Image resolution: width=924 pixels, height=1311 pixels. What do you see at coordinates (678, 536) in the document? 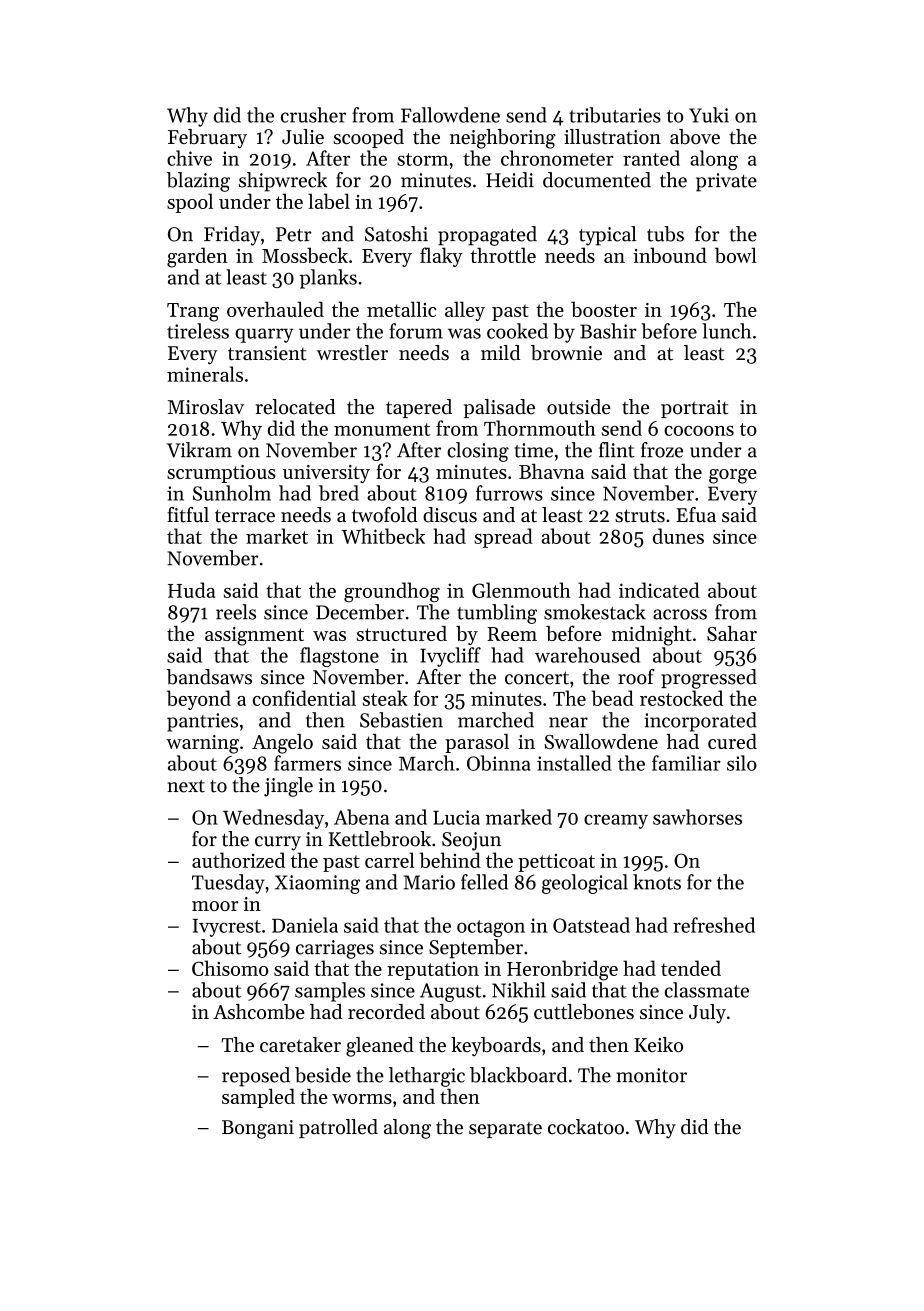
I see `dunes` at bounding box center [678, 536].
